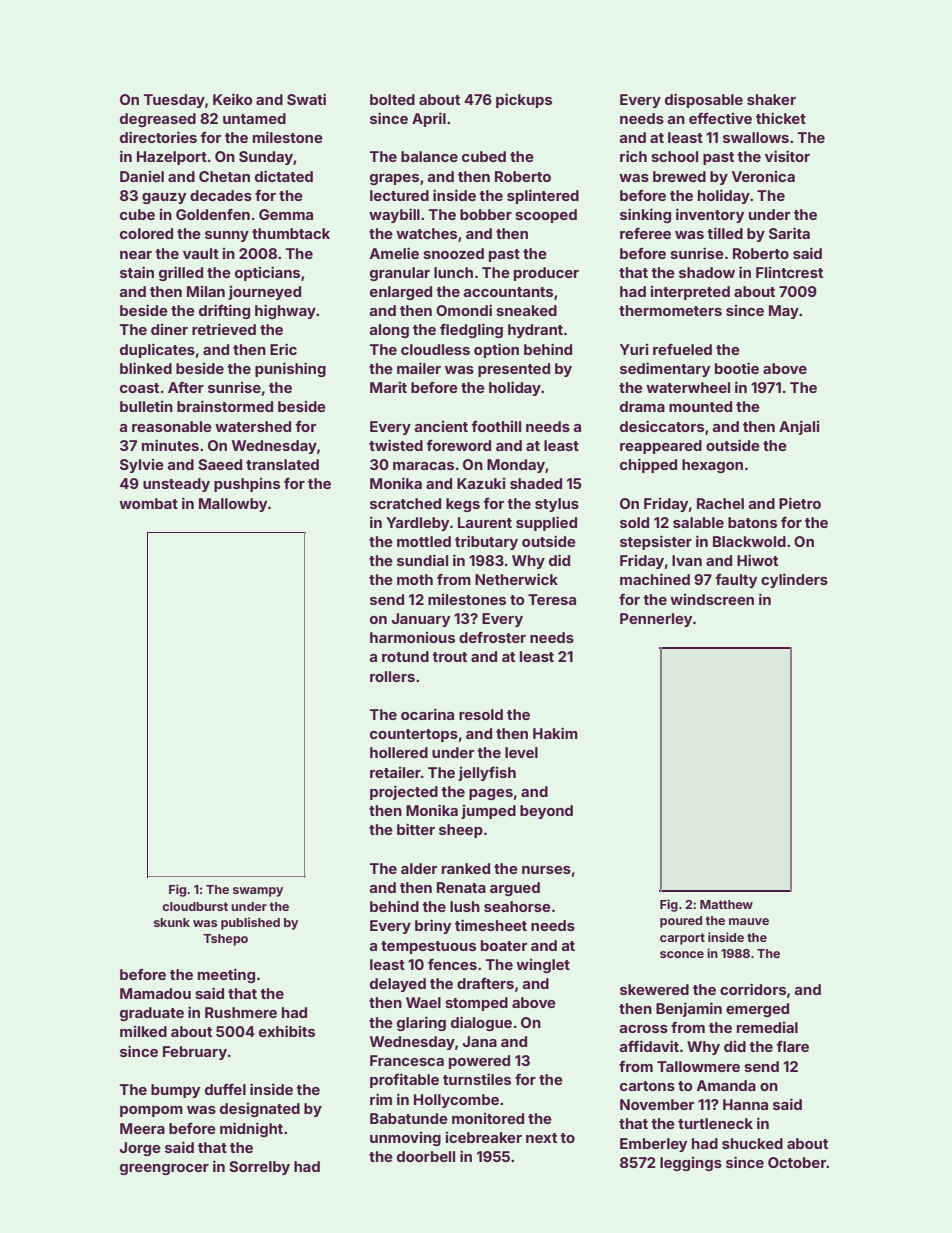 This document has width=952, height=1233. Describe the element at coordinates (213, 214) in the document. I see `Goldenfen` at that location.
